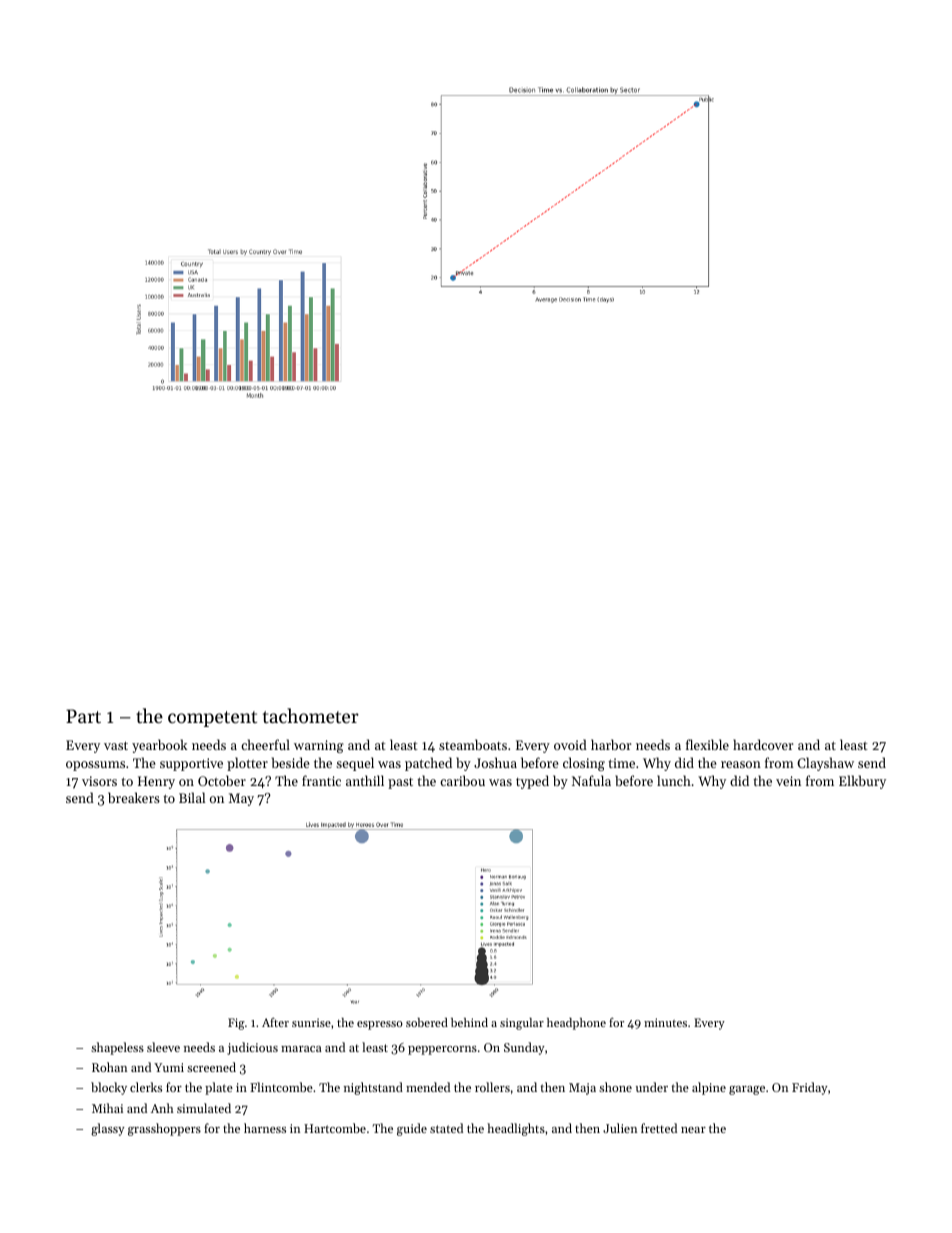 This screenshot has width=952, height=1233. Describe the element at coordinates (693, 1130) in the screenshot. I see `near` at that location.
